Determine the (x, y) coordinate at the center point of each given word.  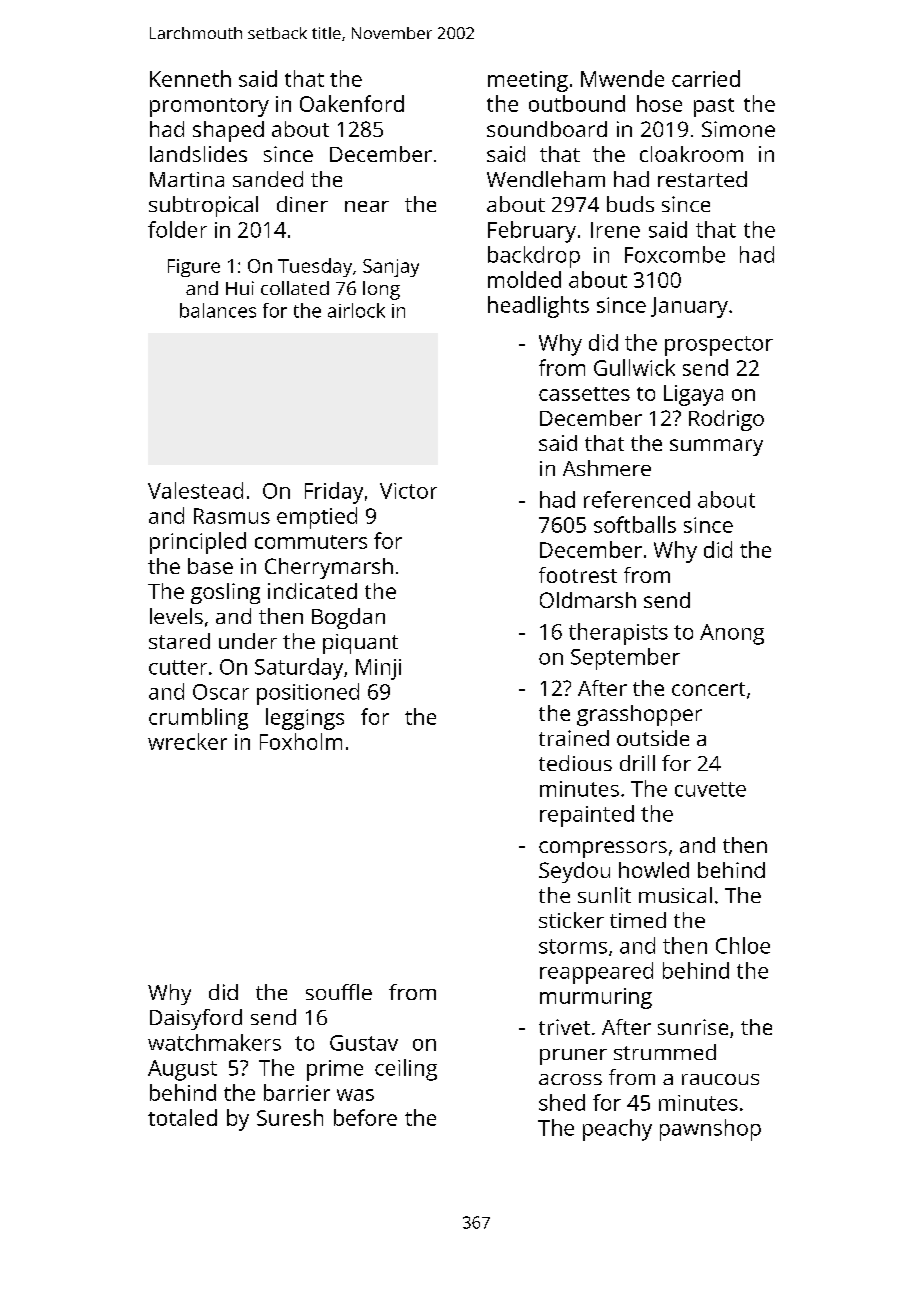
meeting (528, 81)
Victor (408, 491)
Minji (378, 669)
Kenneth (190, 78)
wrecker (187, 741)
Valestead (195, 490)
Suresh (290, 1117)
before (365, 1117)
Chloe (743, 945)
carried (706, 78)
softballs (635, 524)
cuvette (710, 789)
